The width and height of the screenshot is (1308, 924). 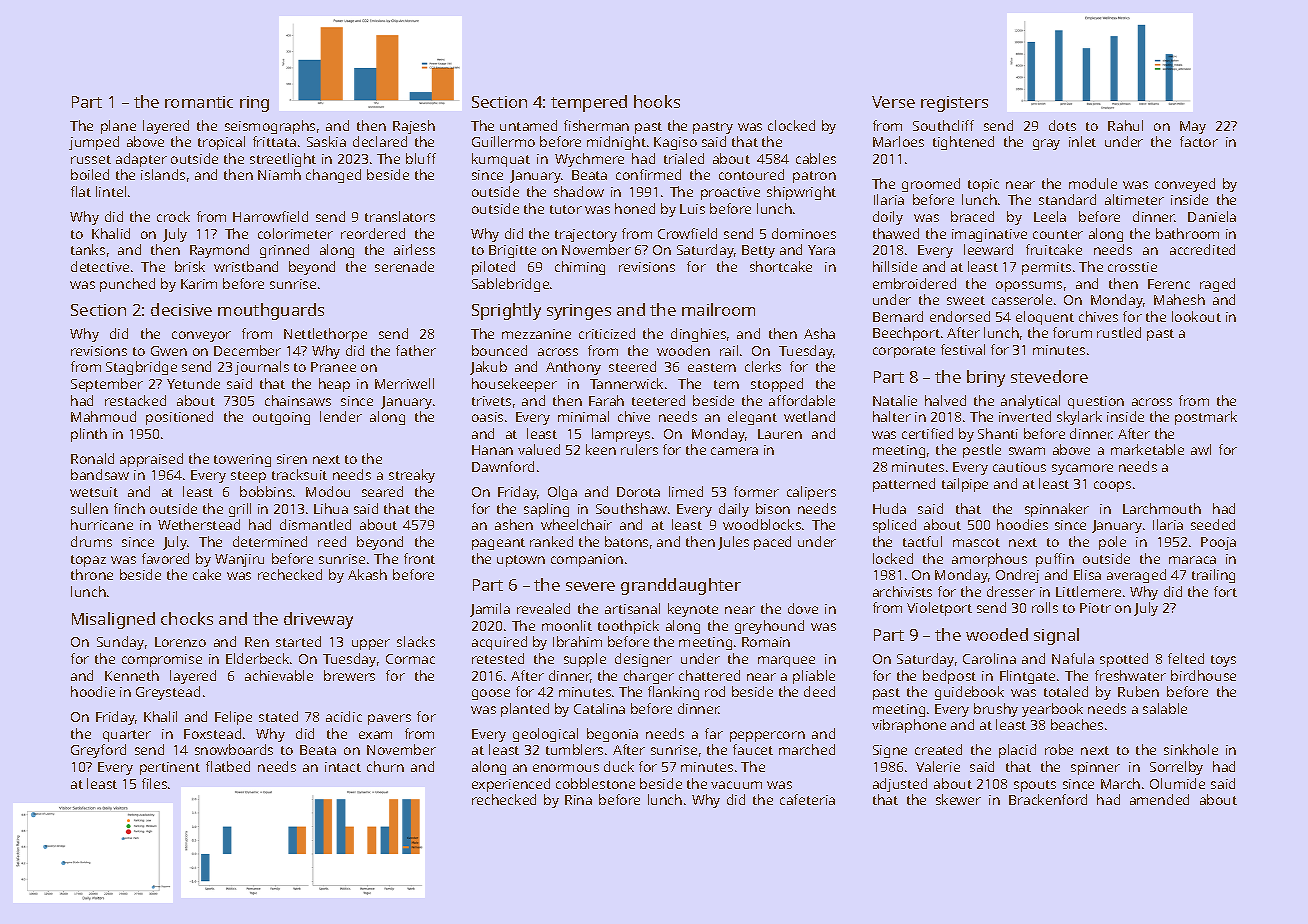 I want to click on throne, so click(x=92, y=574).
